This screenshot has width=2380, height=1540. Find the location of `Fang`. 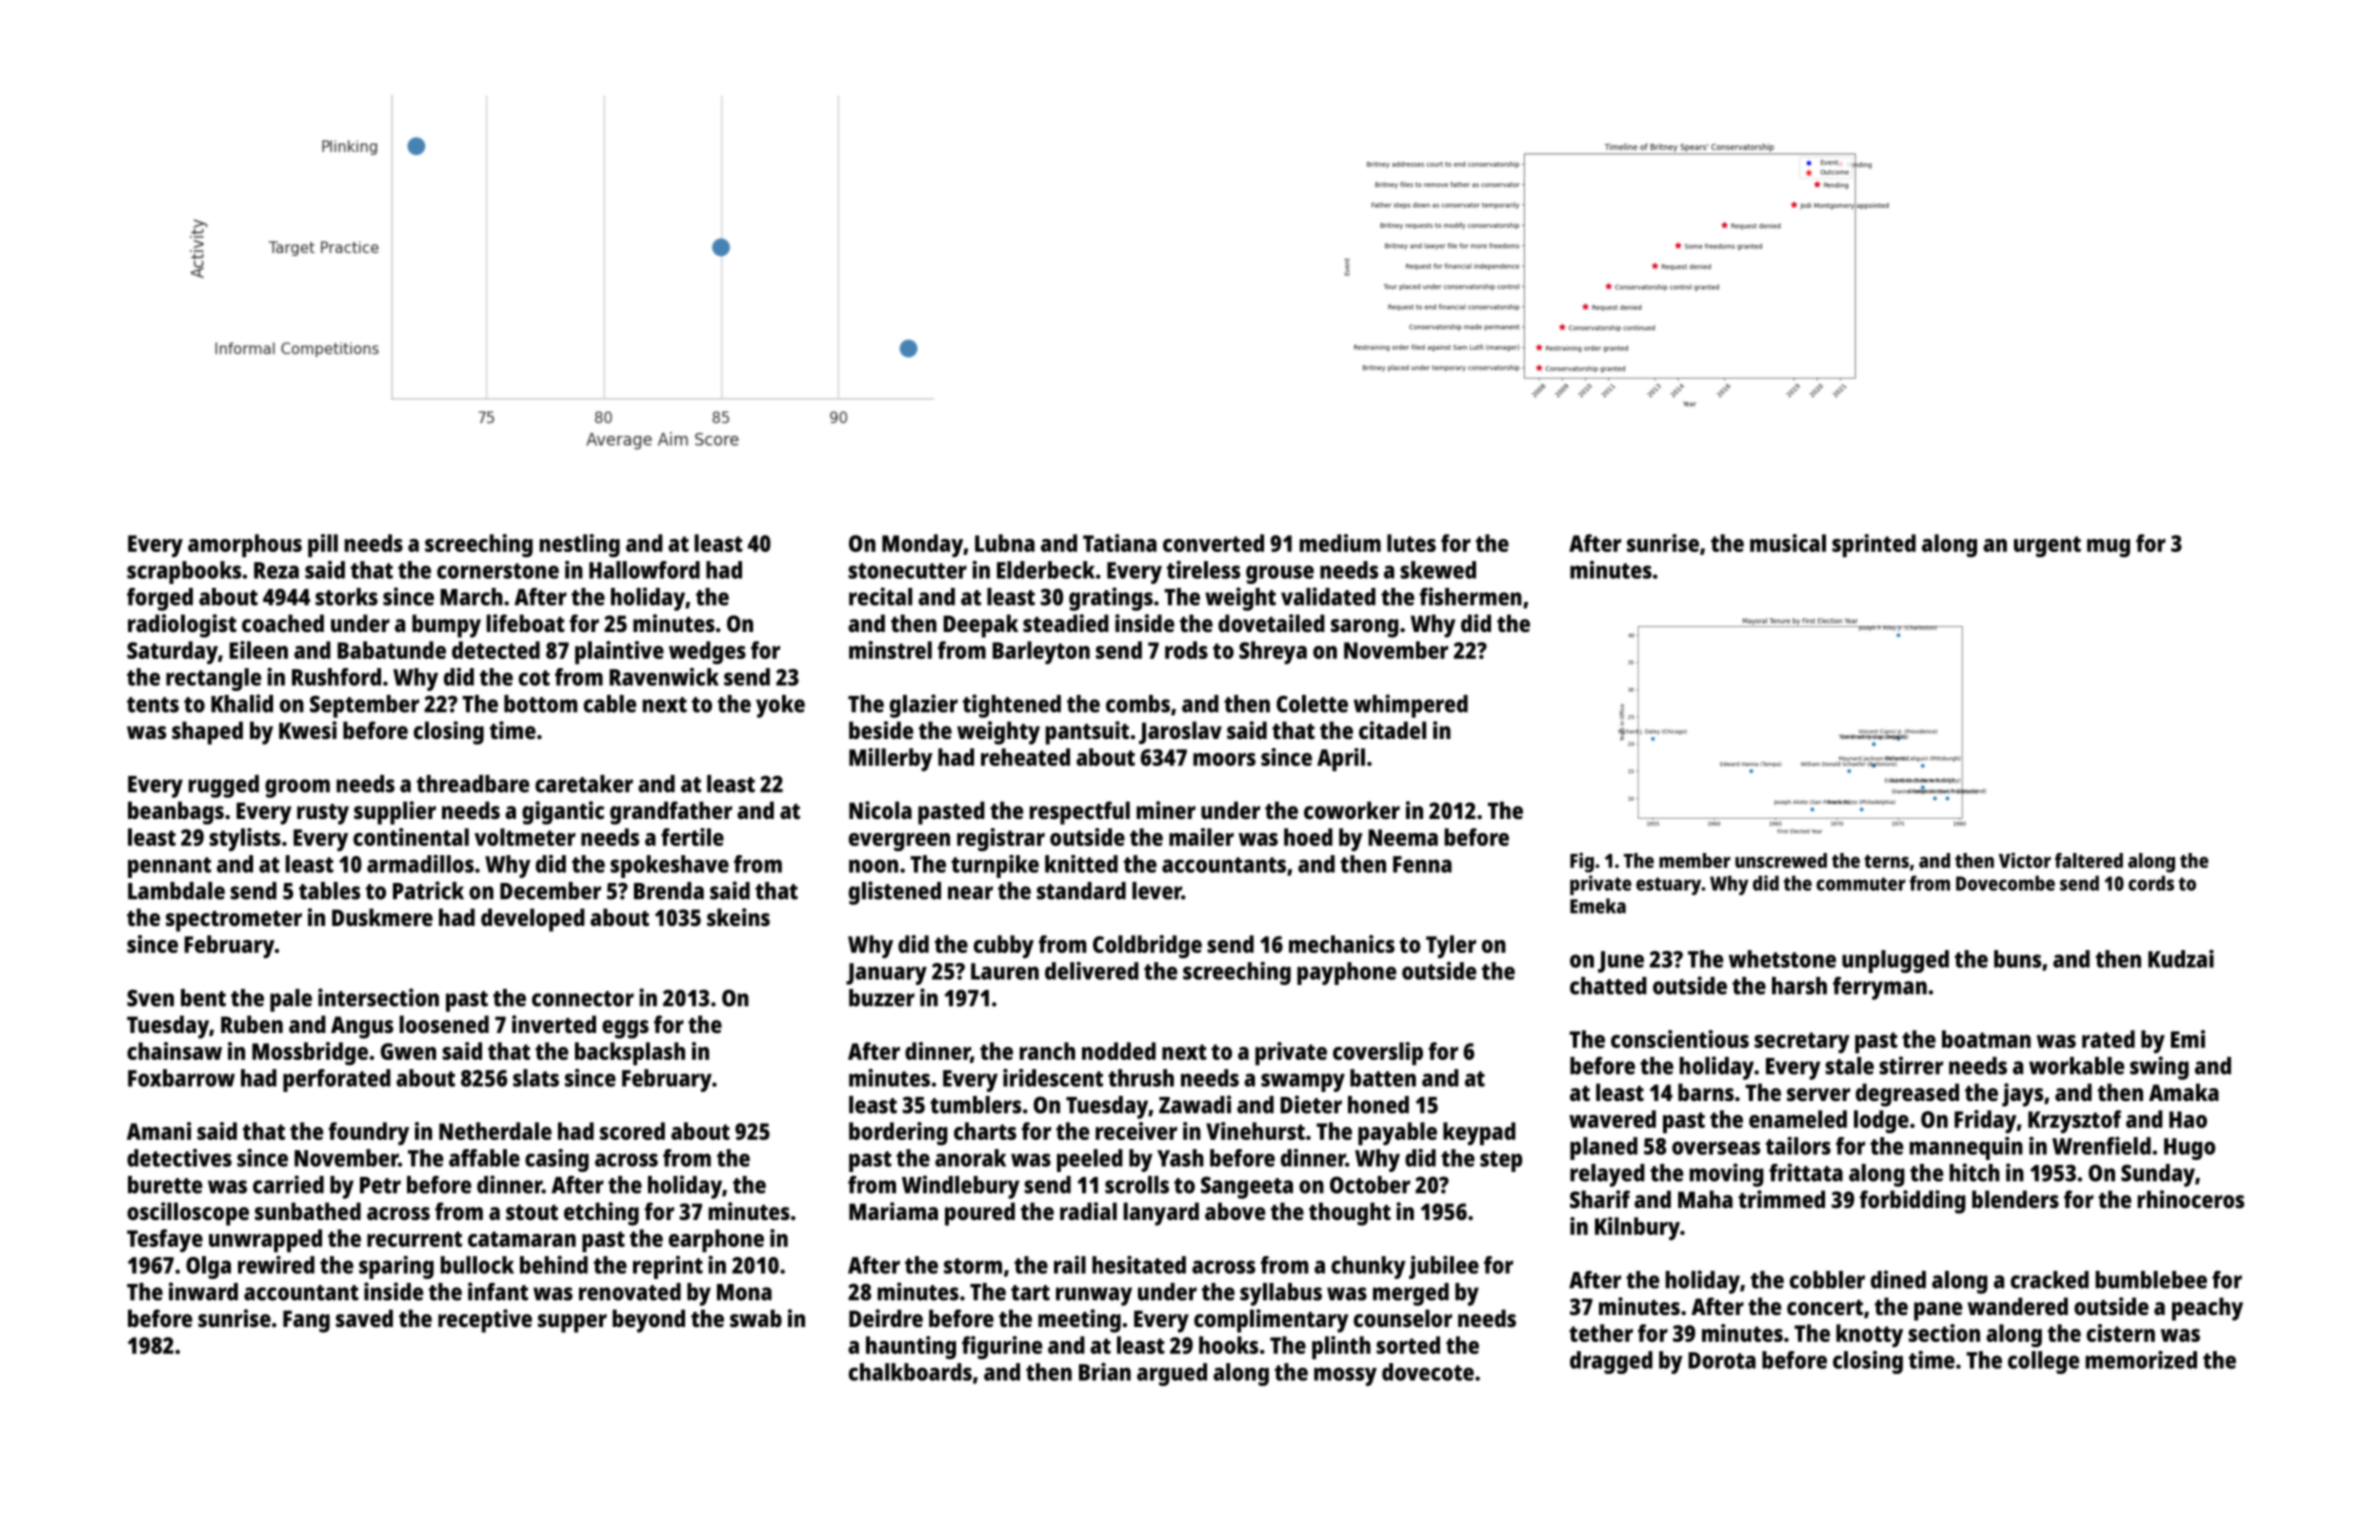

Fang is located at coordinates (306, 1321).
